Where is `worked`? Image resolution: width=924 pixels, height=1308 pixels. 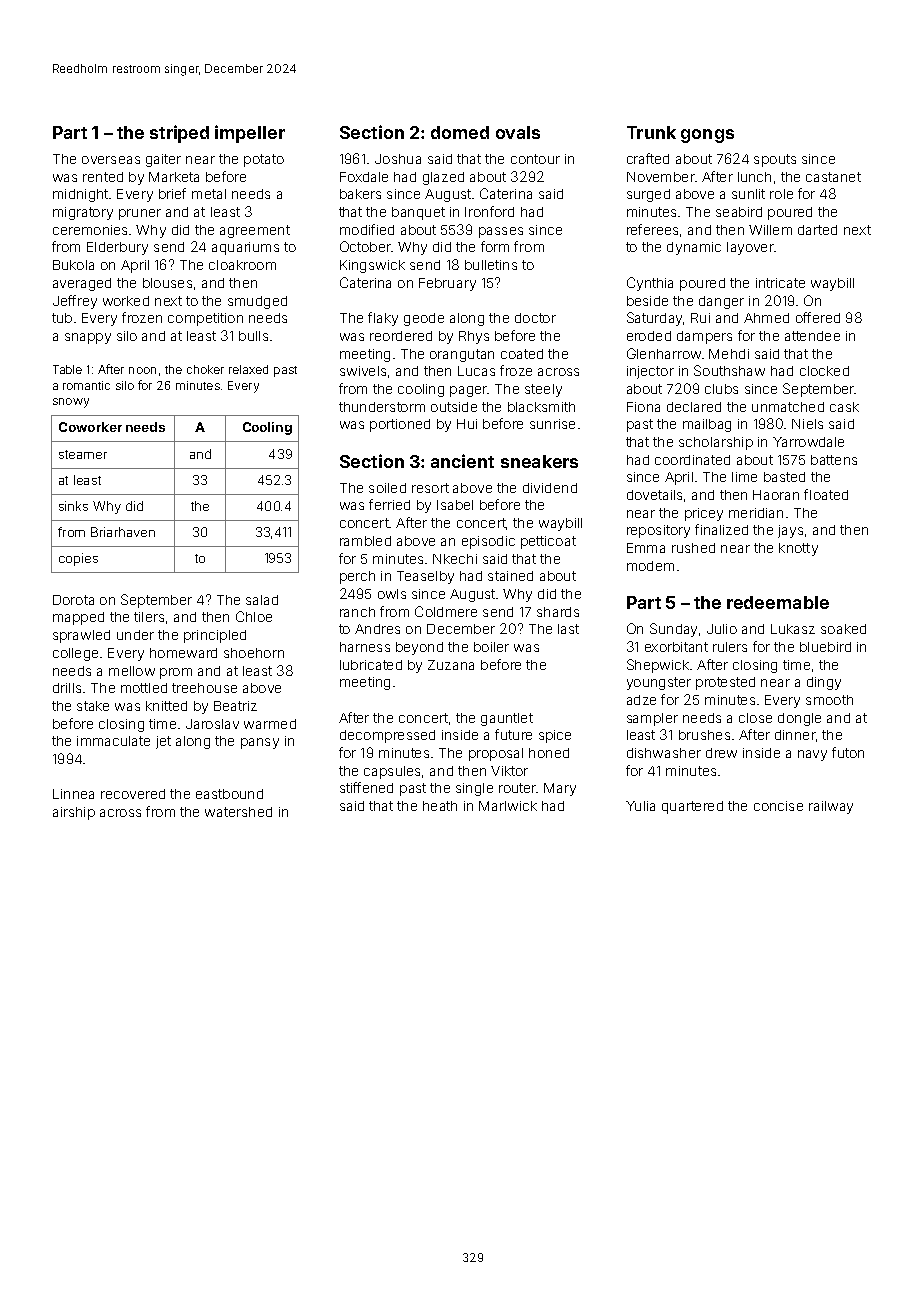
worked is located at coordinates (126, 301).
